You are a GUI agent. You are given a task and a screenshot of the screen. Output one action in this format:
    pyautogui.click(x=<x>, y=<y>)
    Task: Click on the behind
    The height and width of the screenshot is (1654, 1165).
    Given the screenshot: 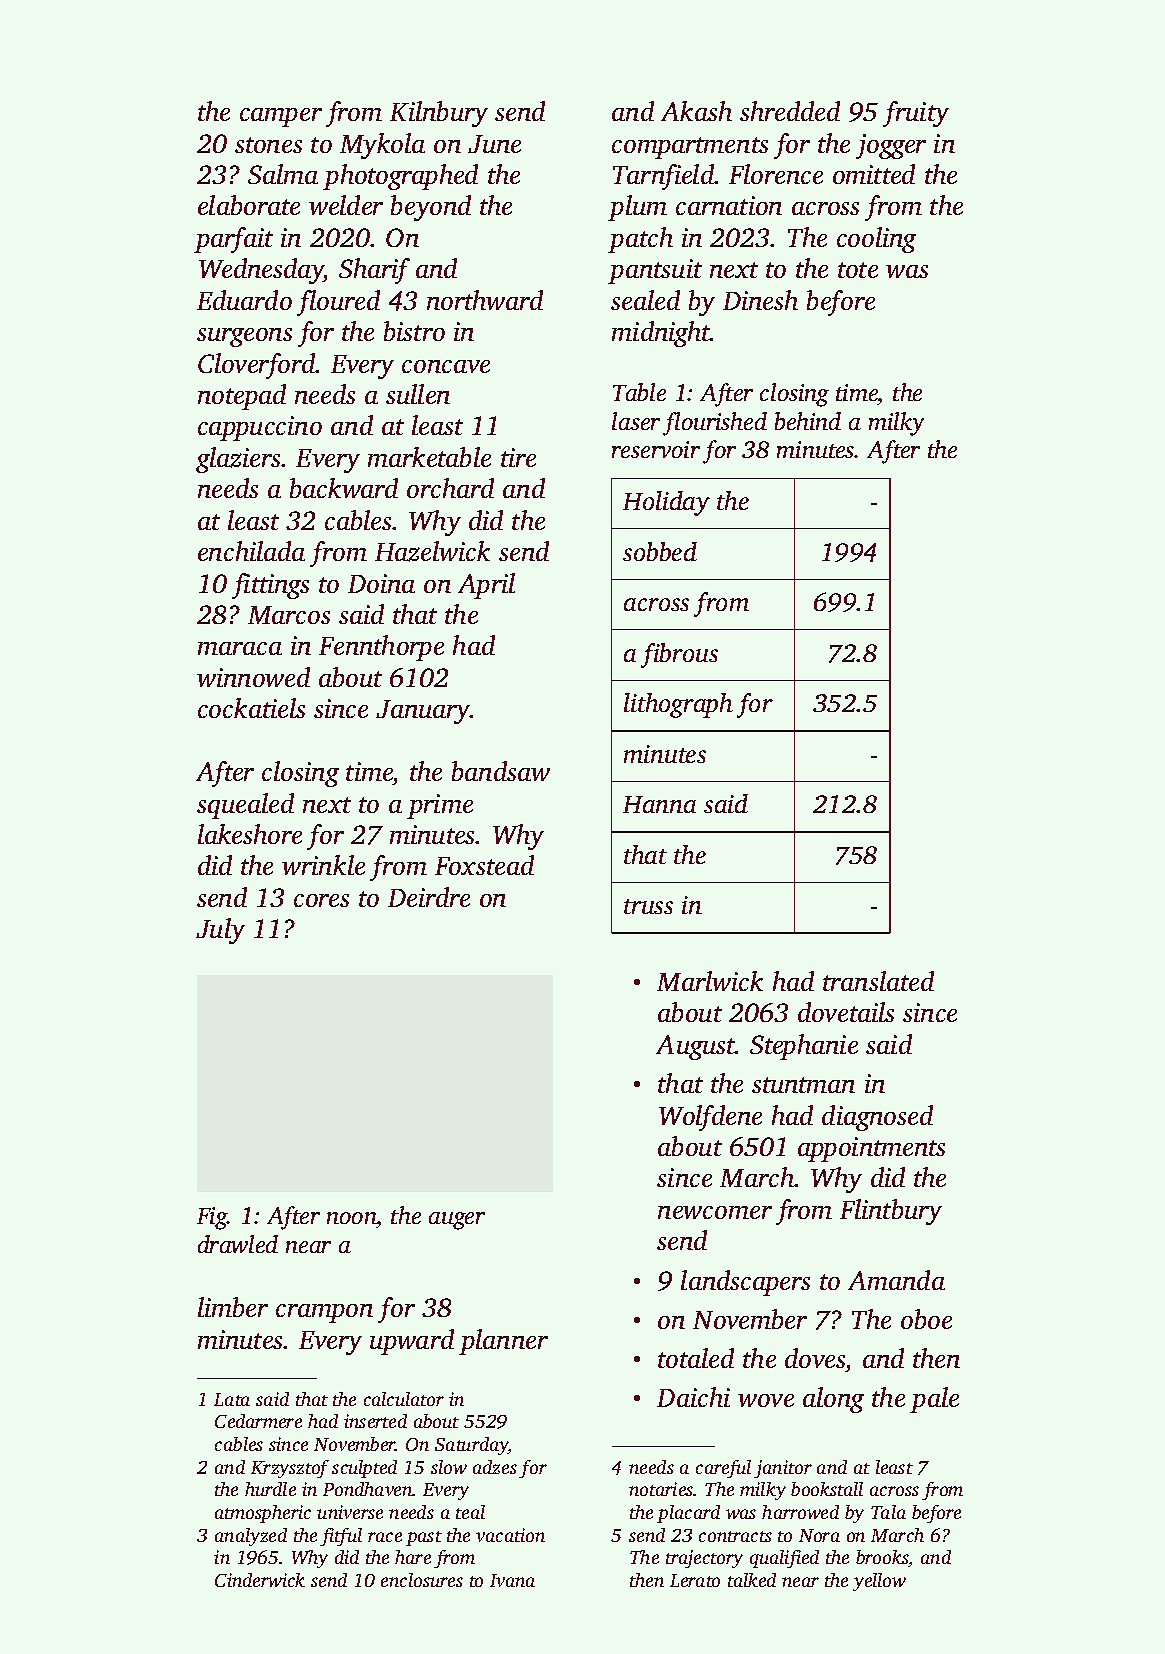 What is the action you would take?
    pyautogui.click(x=808, y=421)
